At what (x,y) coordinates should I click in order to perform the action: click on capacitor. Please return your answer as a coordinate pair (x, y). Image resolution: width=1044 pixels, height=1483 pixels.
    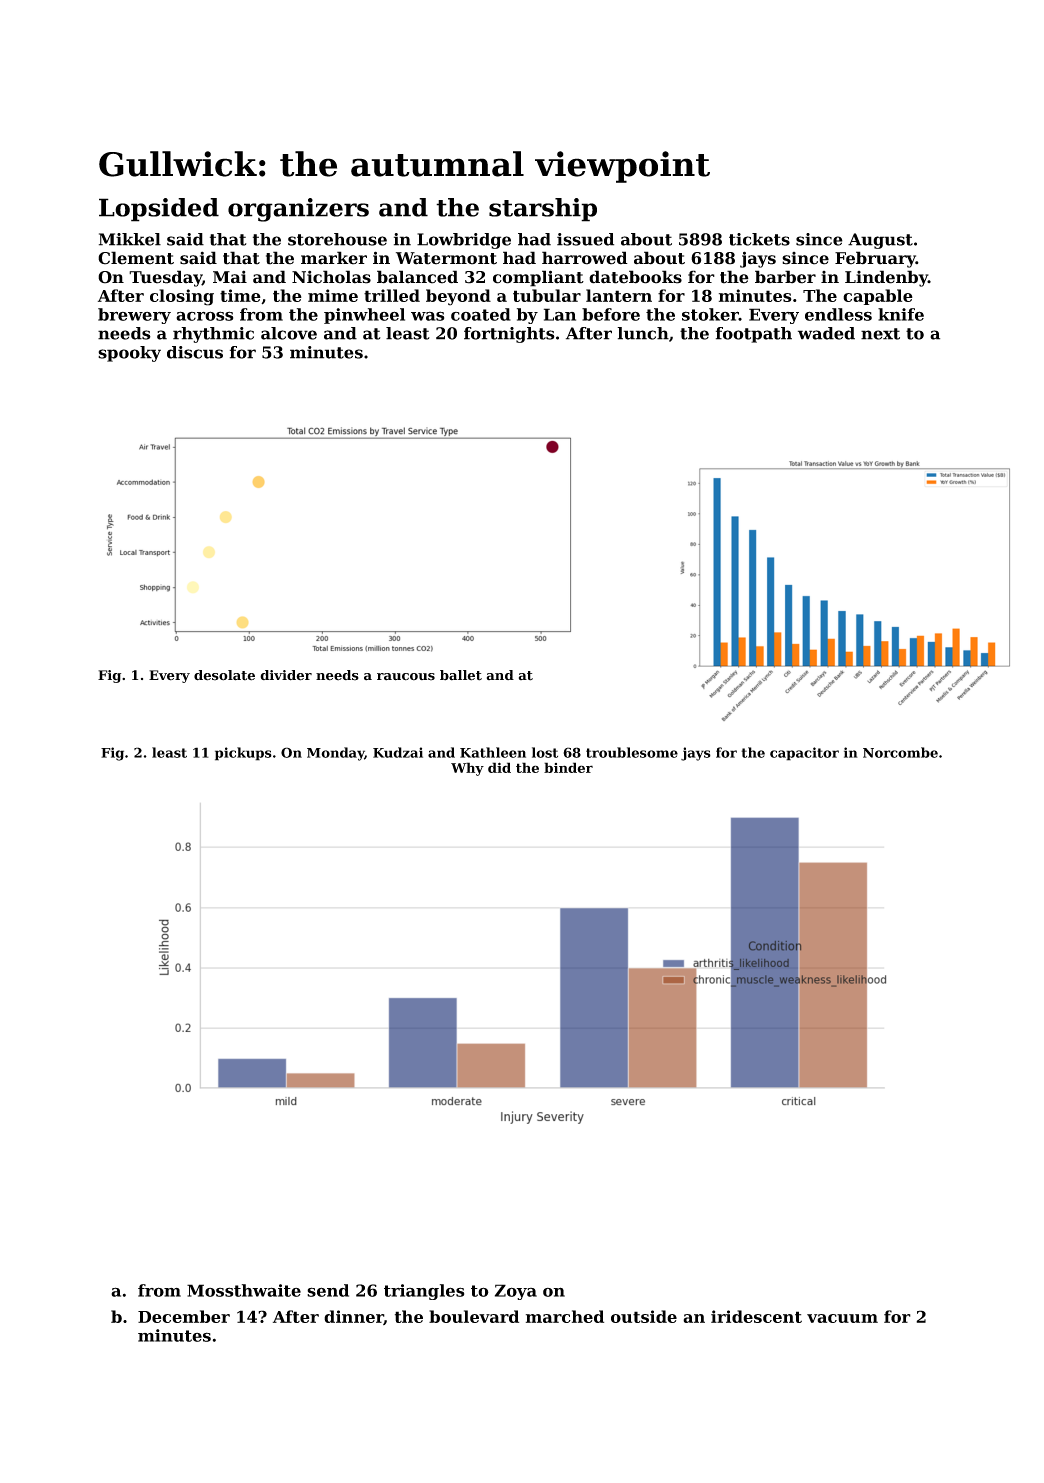
    Looking at the image, I should click on (804, 754).
